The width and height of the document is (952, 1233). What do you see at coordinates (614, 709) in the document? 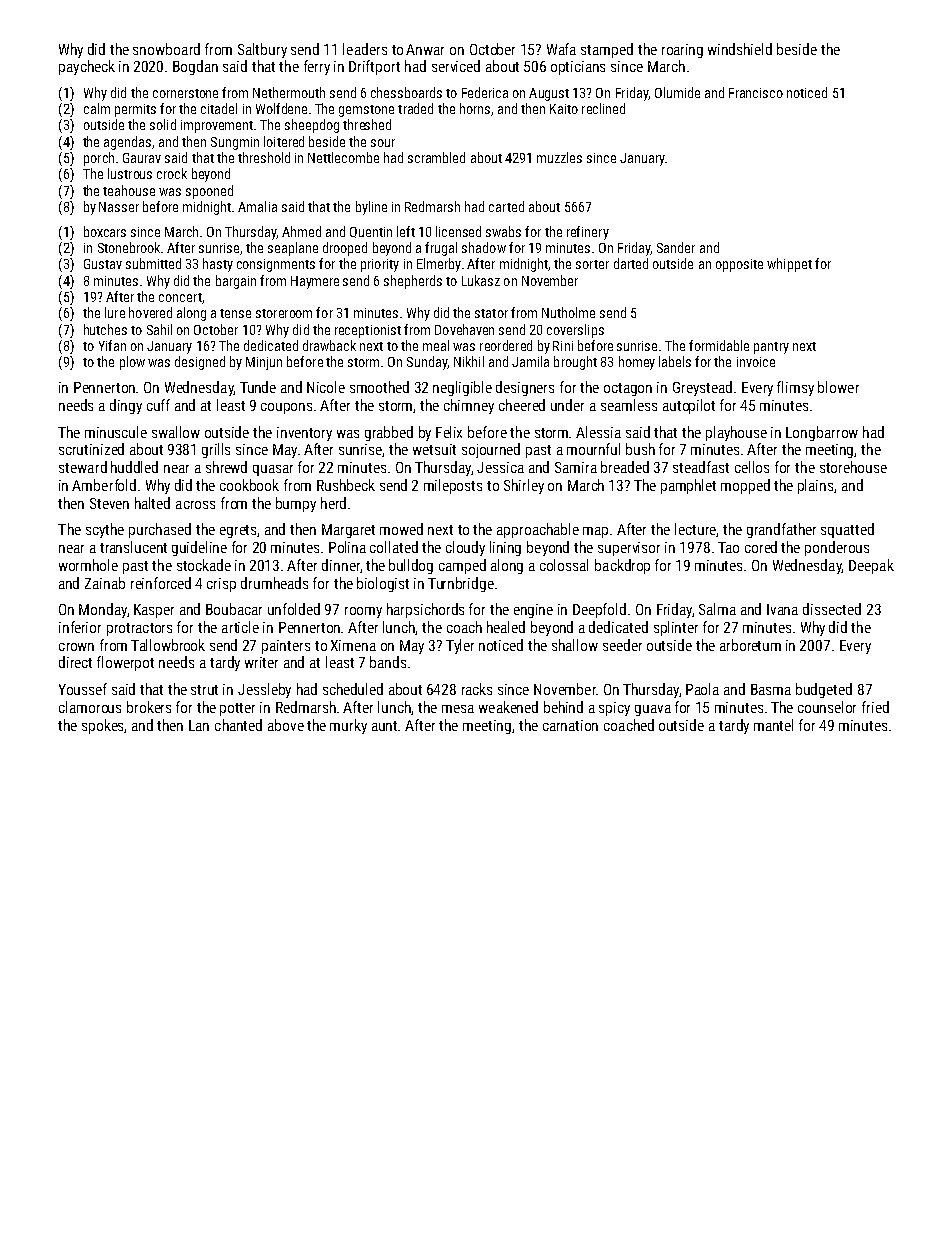
I see `spicy` at bounding box center [614, 709].
